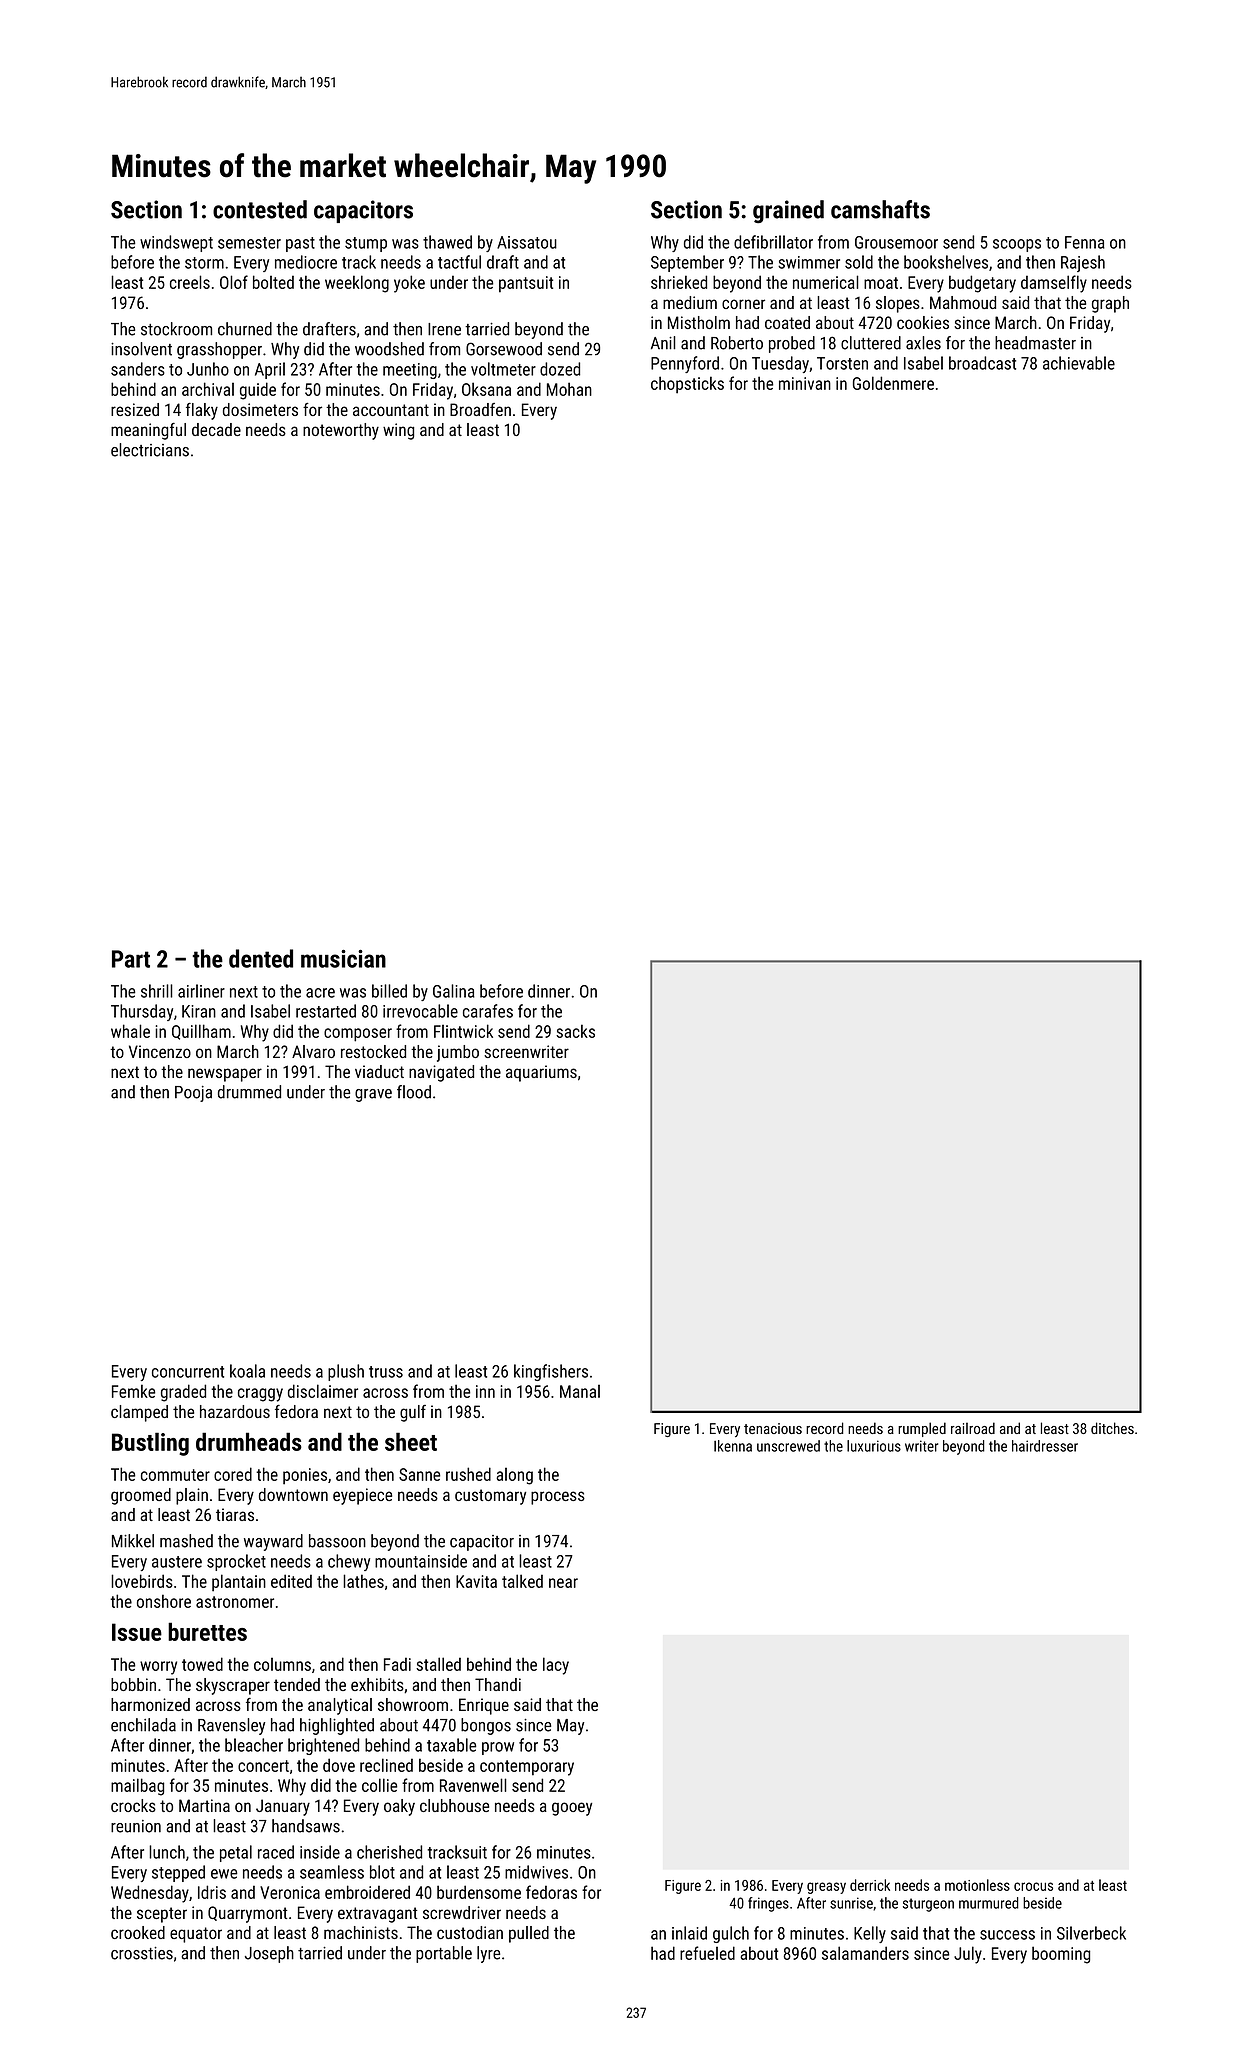 The image size is (1252, 2063). Describe the element at coordinates (476, 1581) in the screenshot. I see `Kavita` at that location.
